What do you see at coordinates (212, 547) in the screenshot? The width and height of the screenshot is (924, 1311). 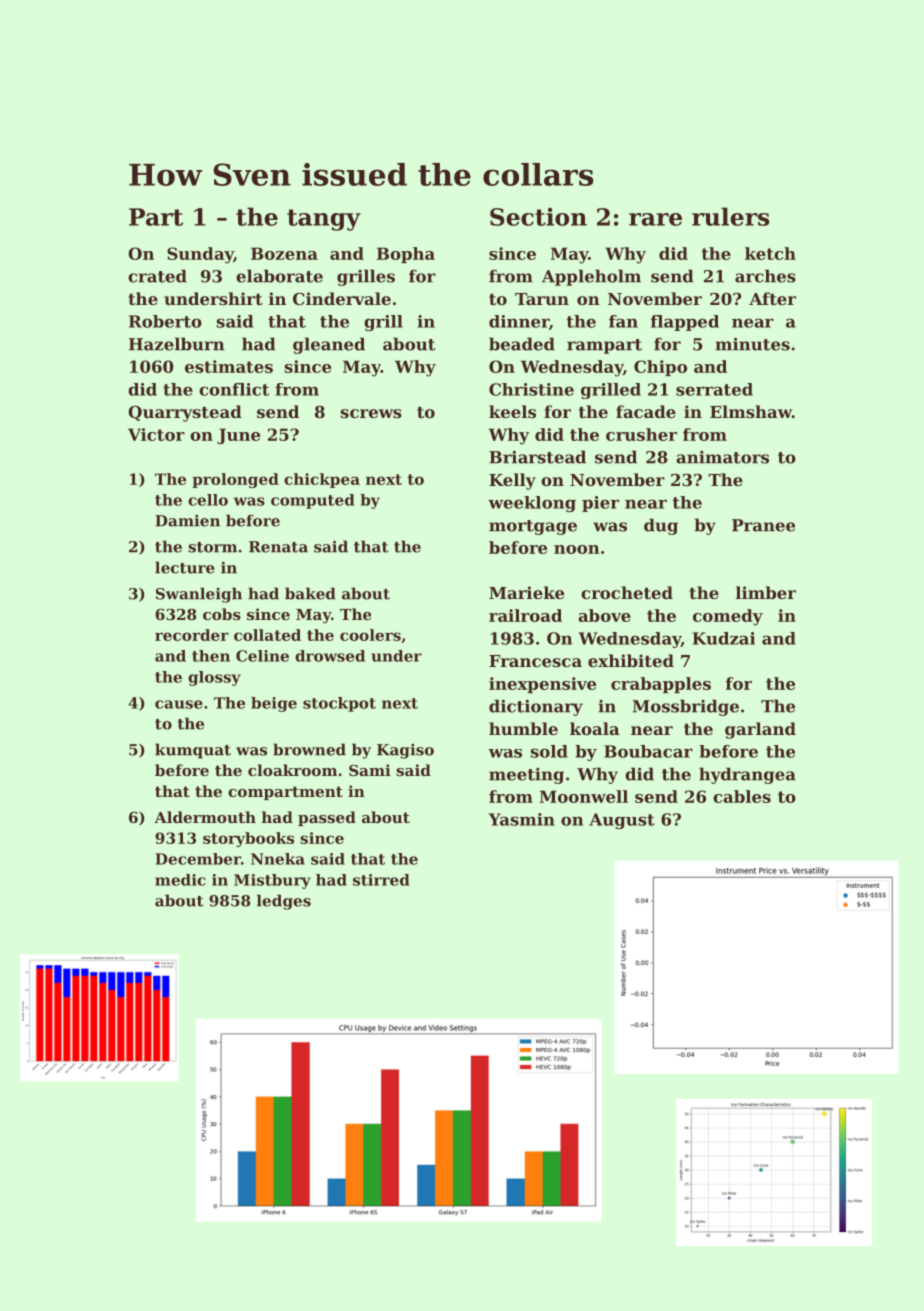 I see `storm` at bounding box center [212, 547].
